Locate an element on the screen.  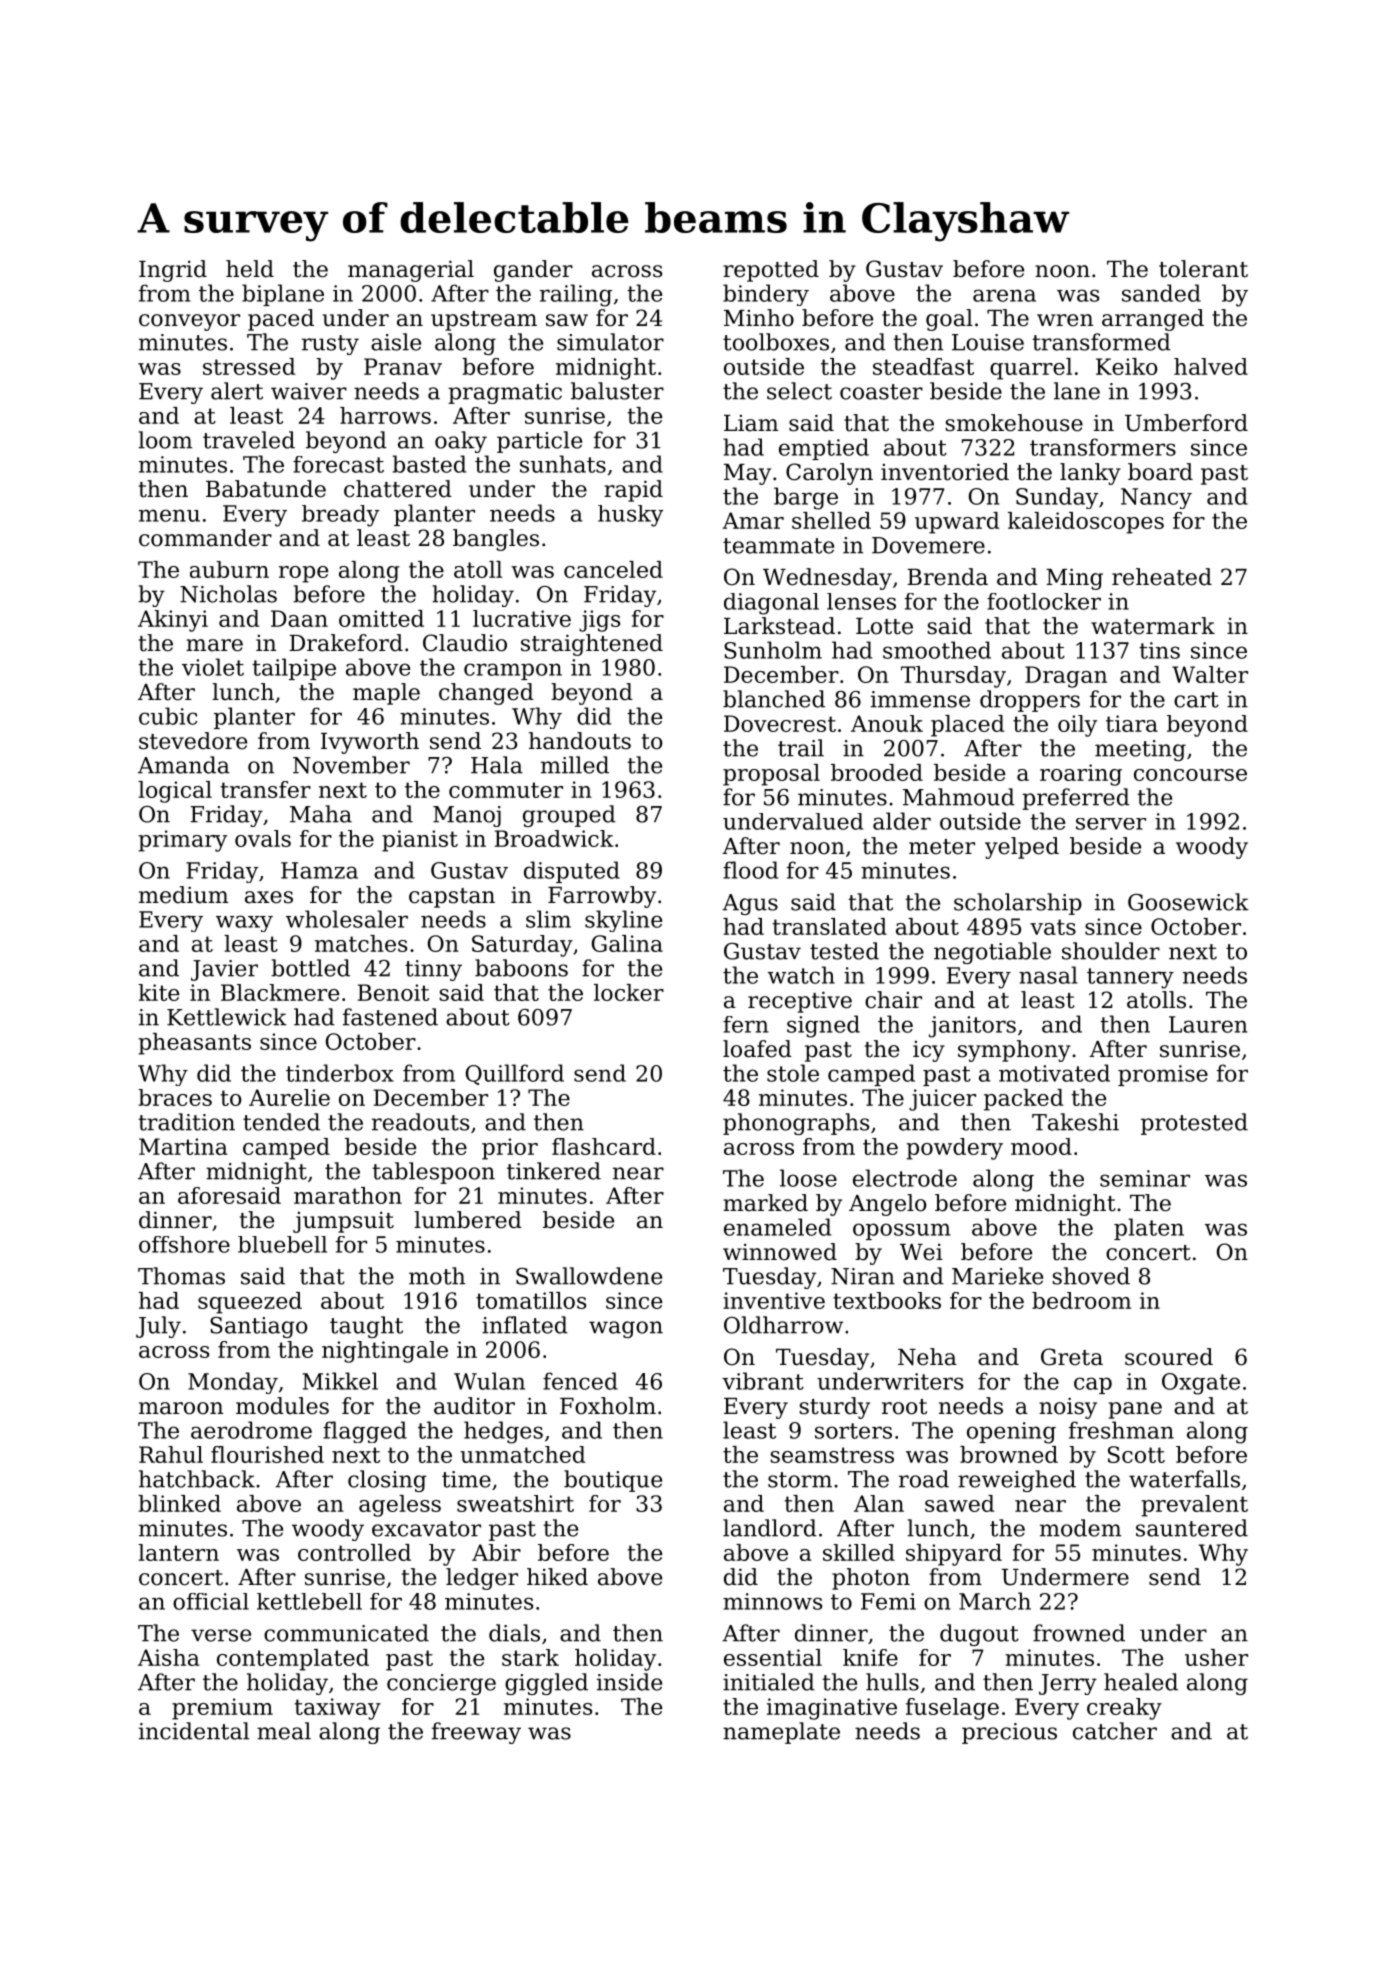
Santiago is located at coordinates (258, 1327).
